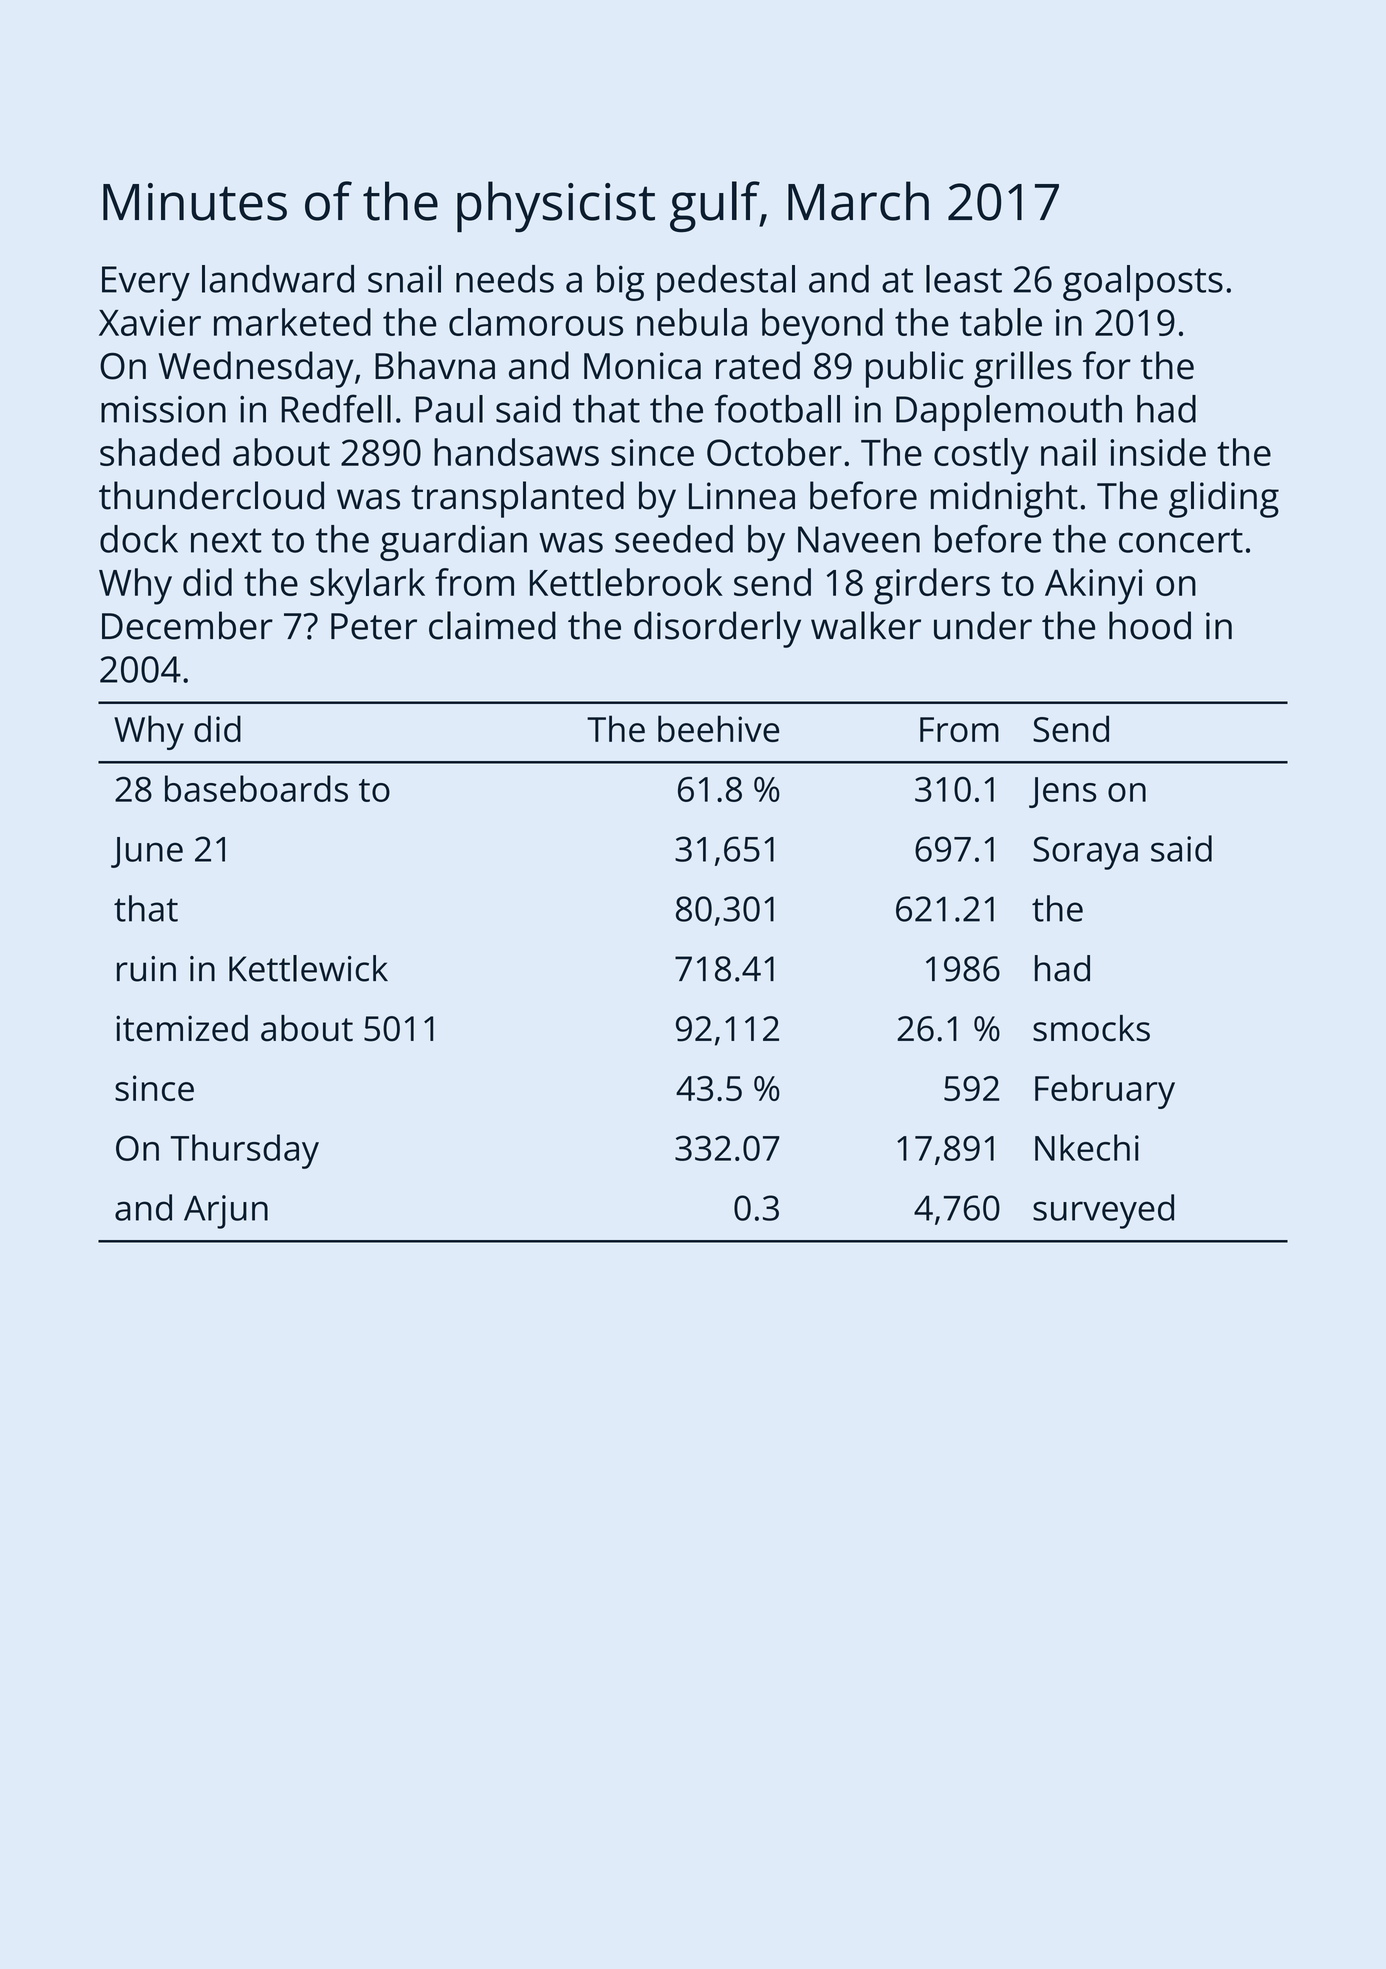 Image resolution: width=1386 pixels, height=1969 pixels. I want to click on Soraya, so click(1085, 853).
